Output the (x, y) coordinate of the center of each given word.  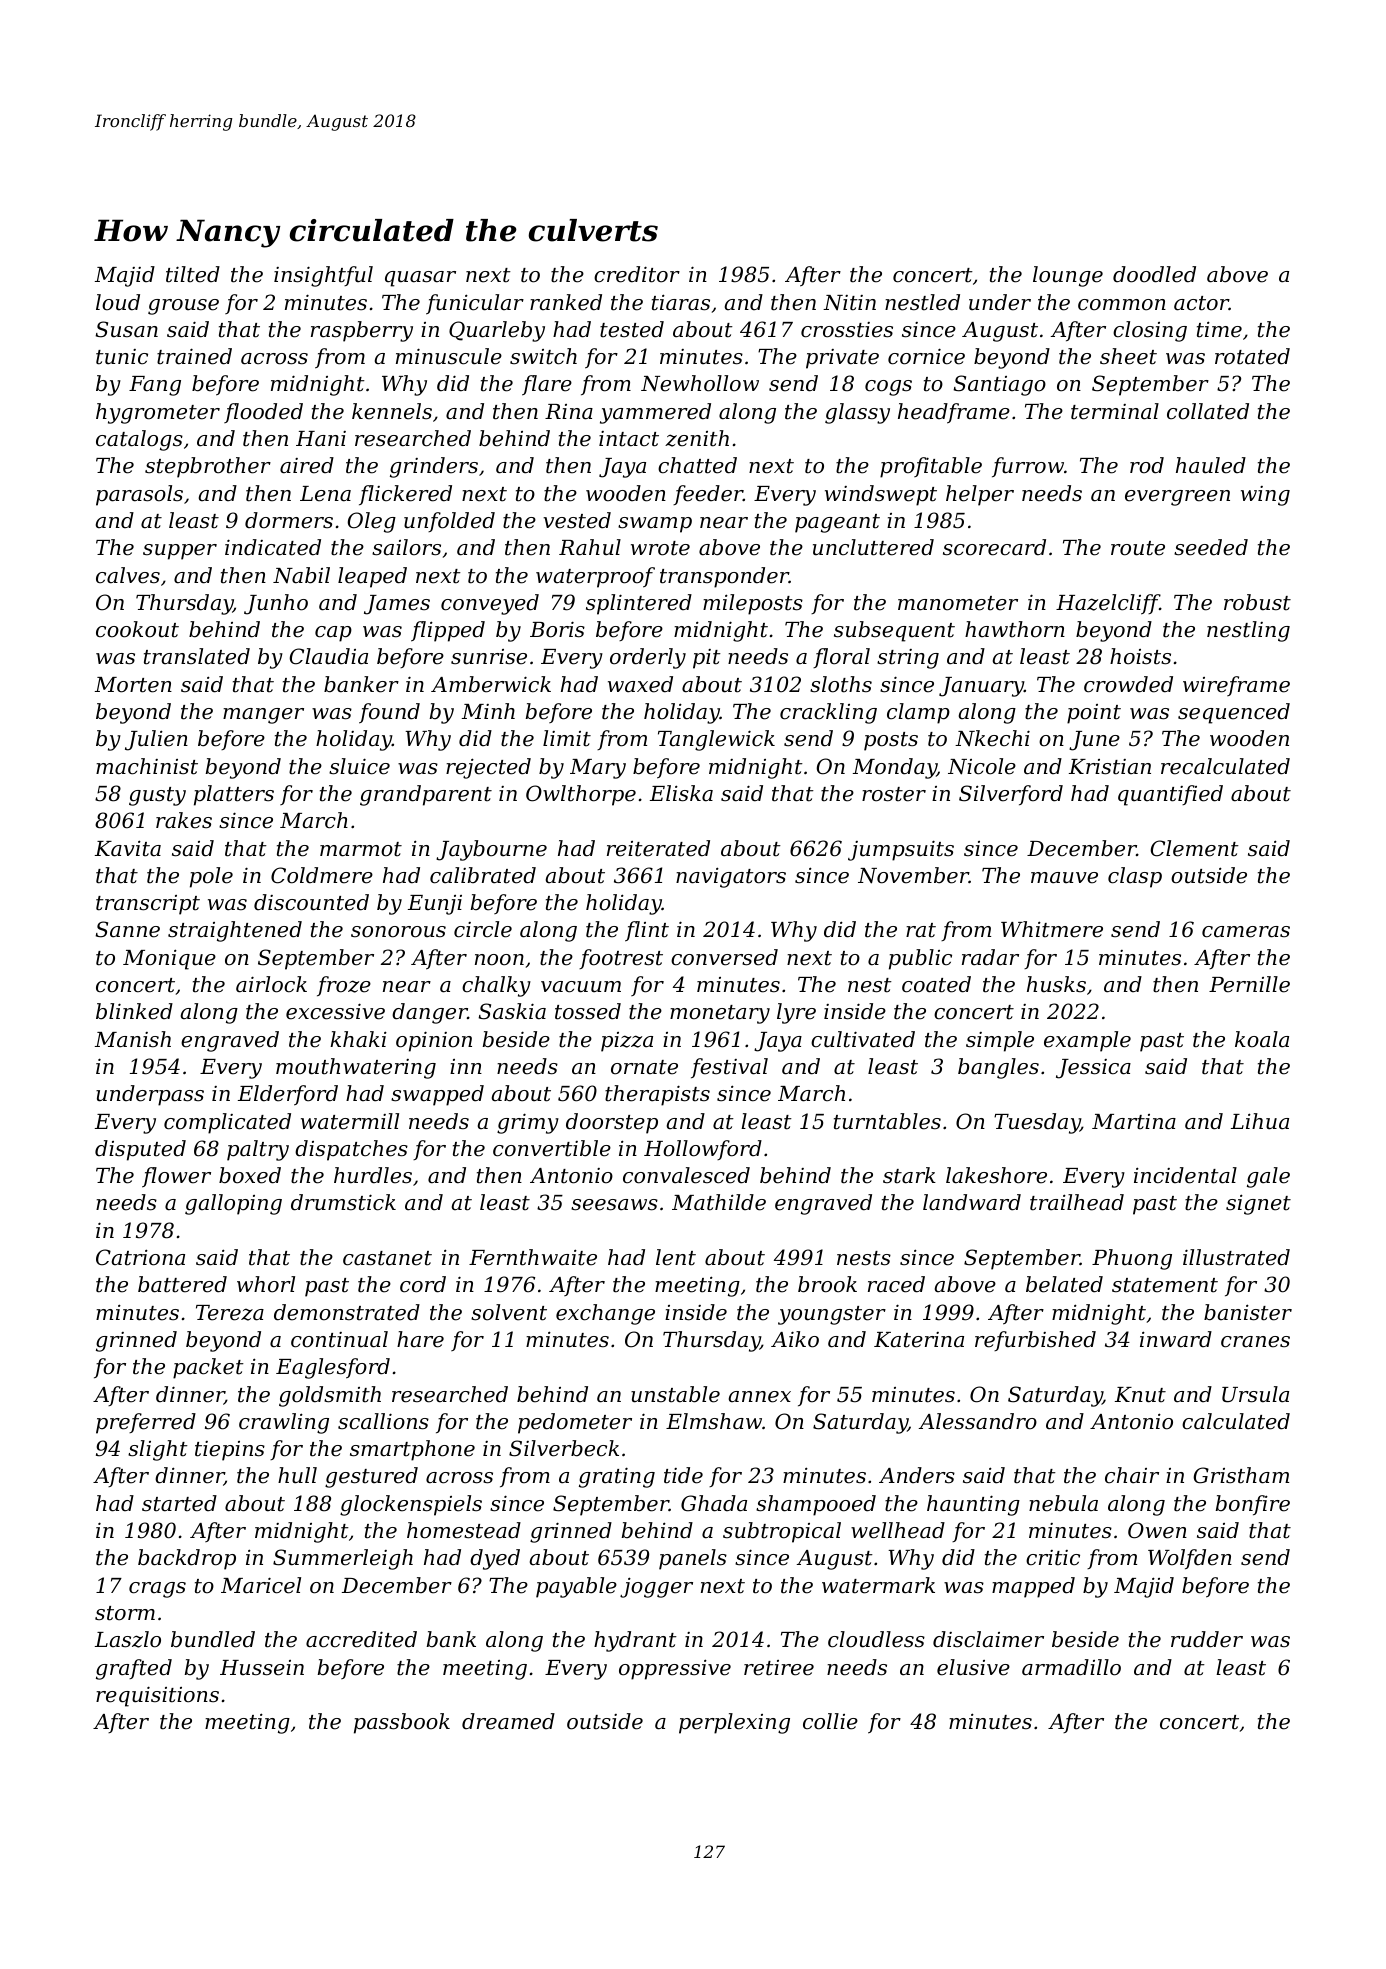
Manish (133, 1039)
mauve (1064, 878)
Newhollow (700, 383)
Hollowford (703, 1150)
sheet (1128, 356)
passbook (402, 1723)
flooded (263, 413)
